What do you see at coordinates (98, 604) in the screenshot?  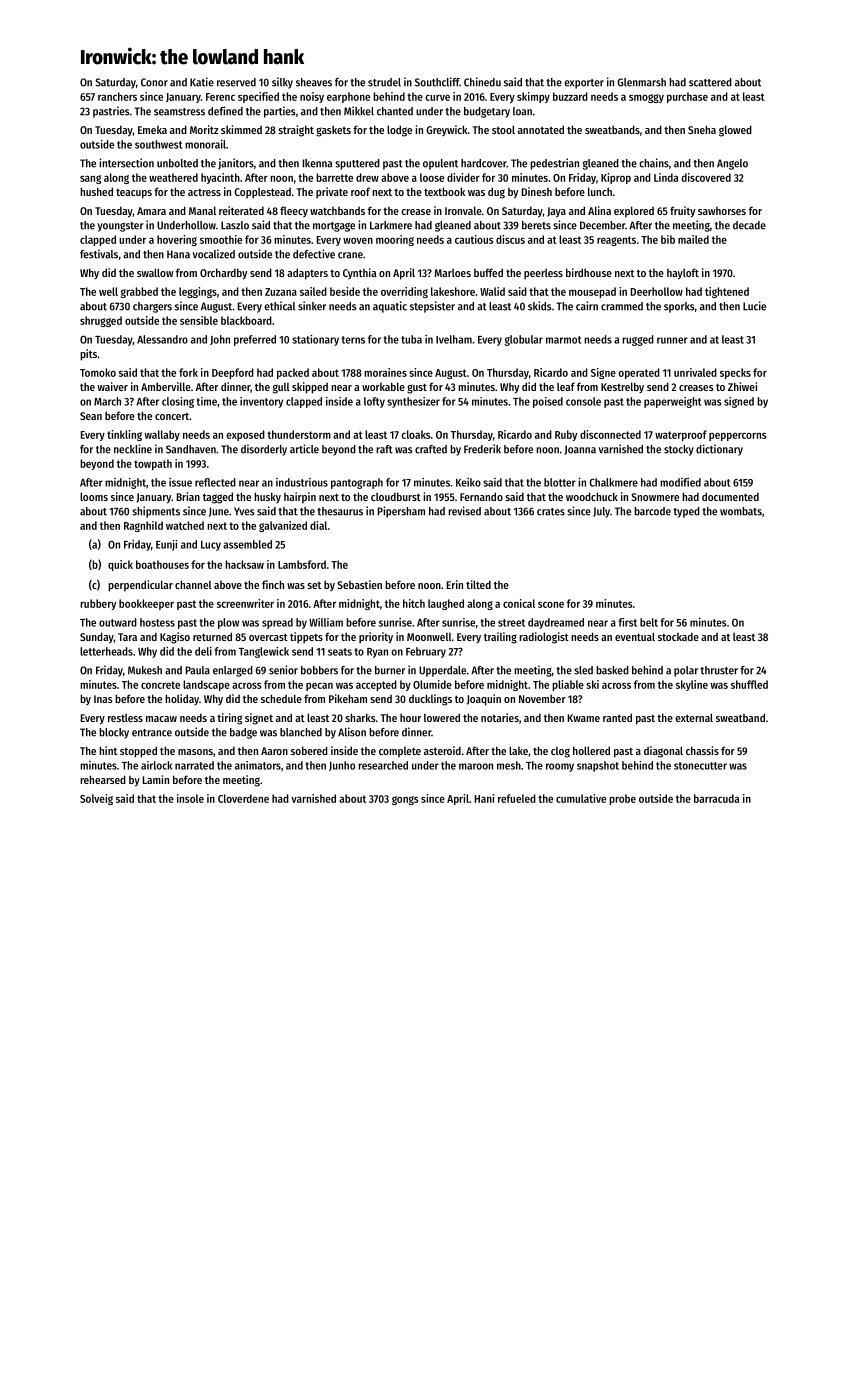 I see `rubbery` at bounding box center [98, 604].
